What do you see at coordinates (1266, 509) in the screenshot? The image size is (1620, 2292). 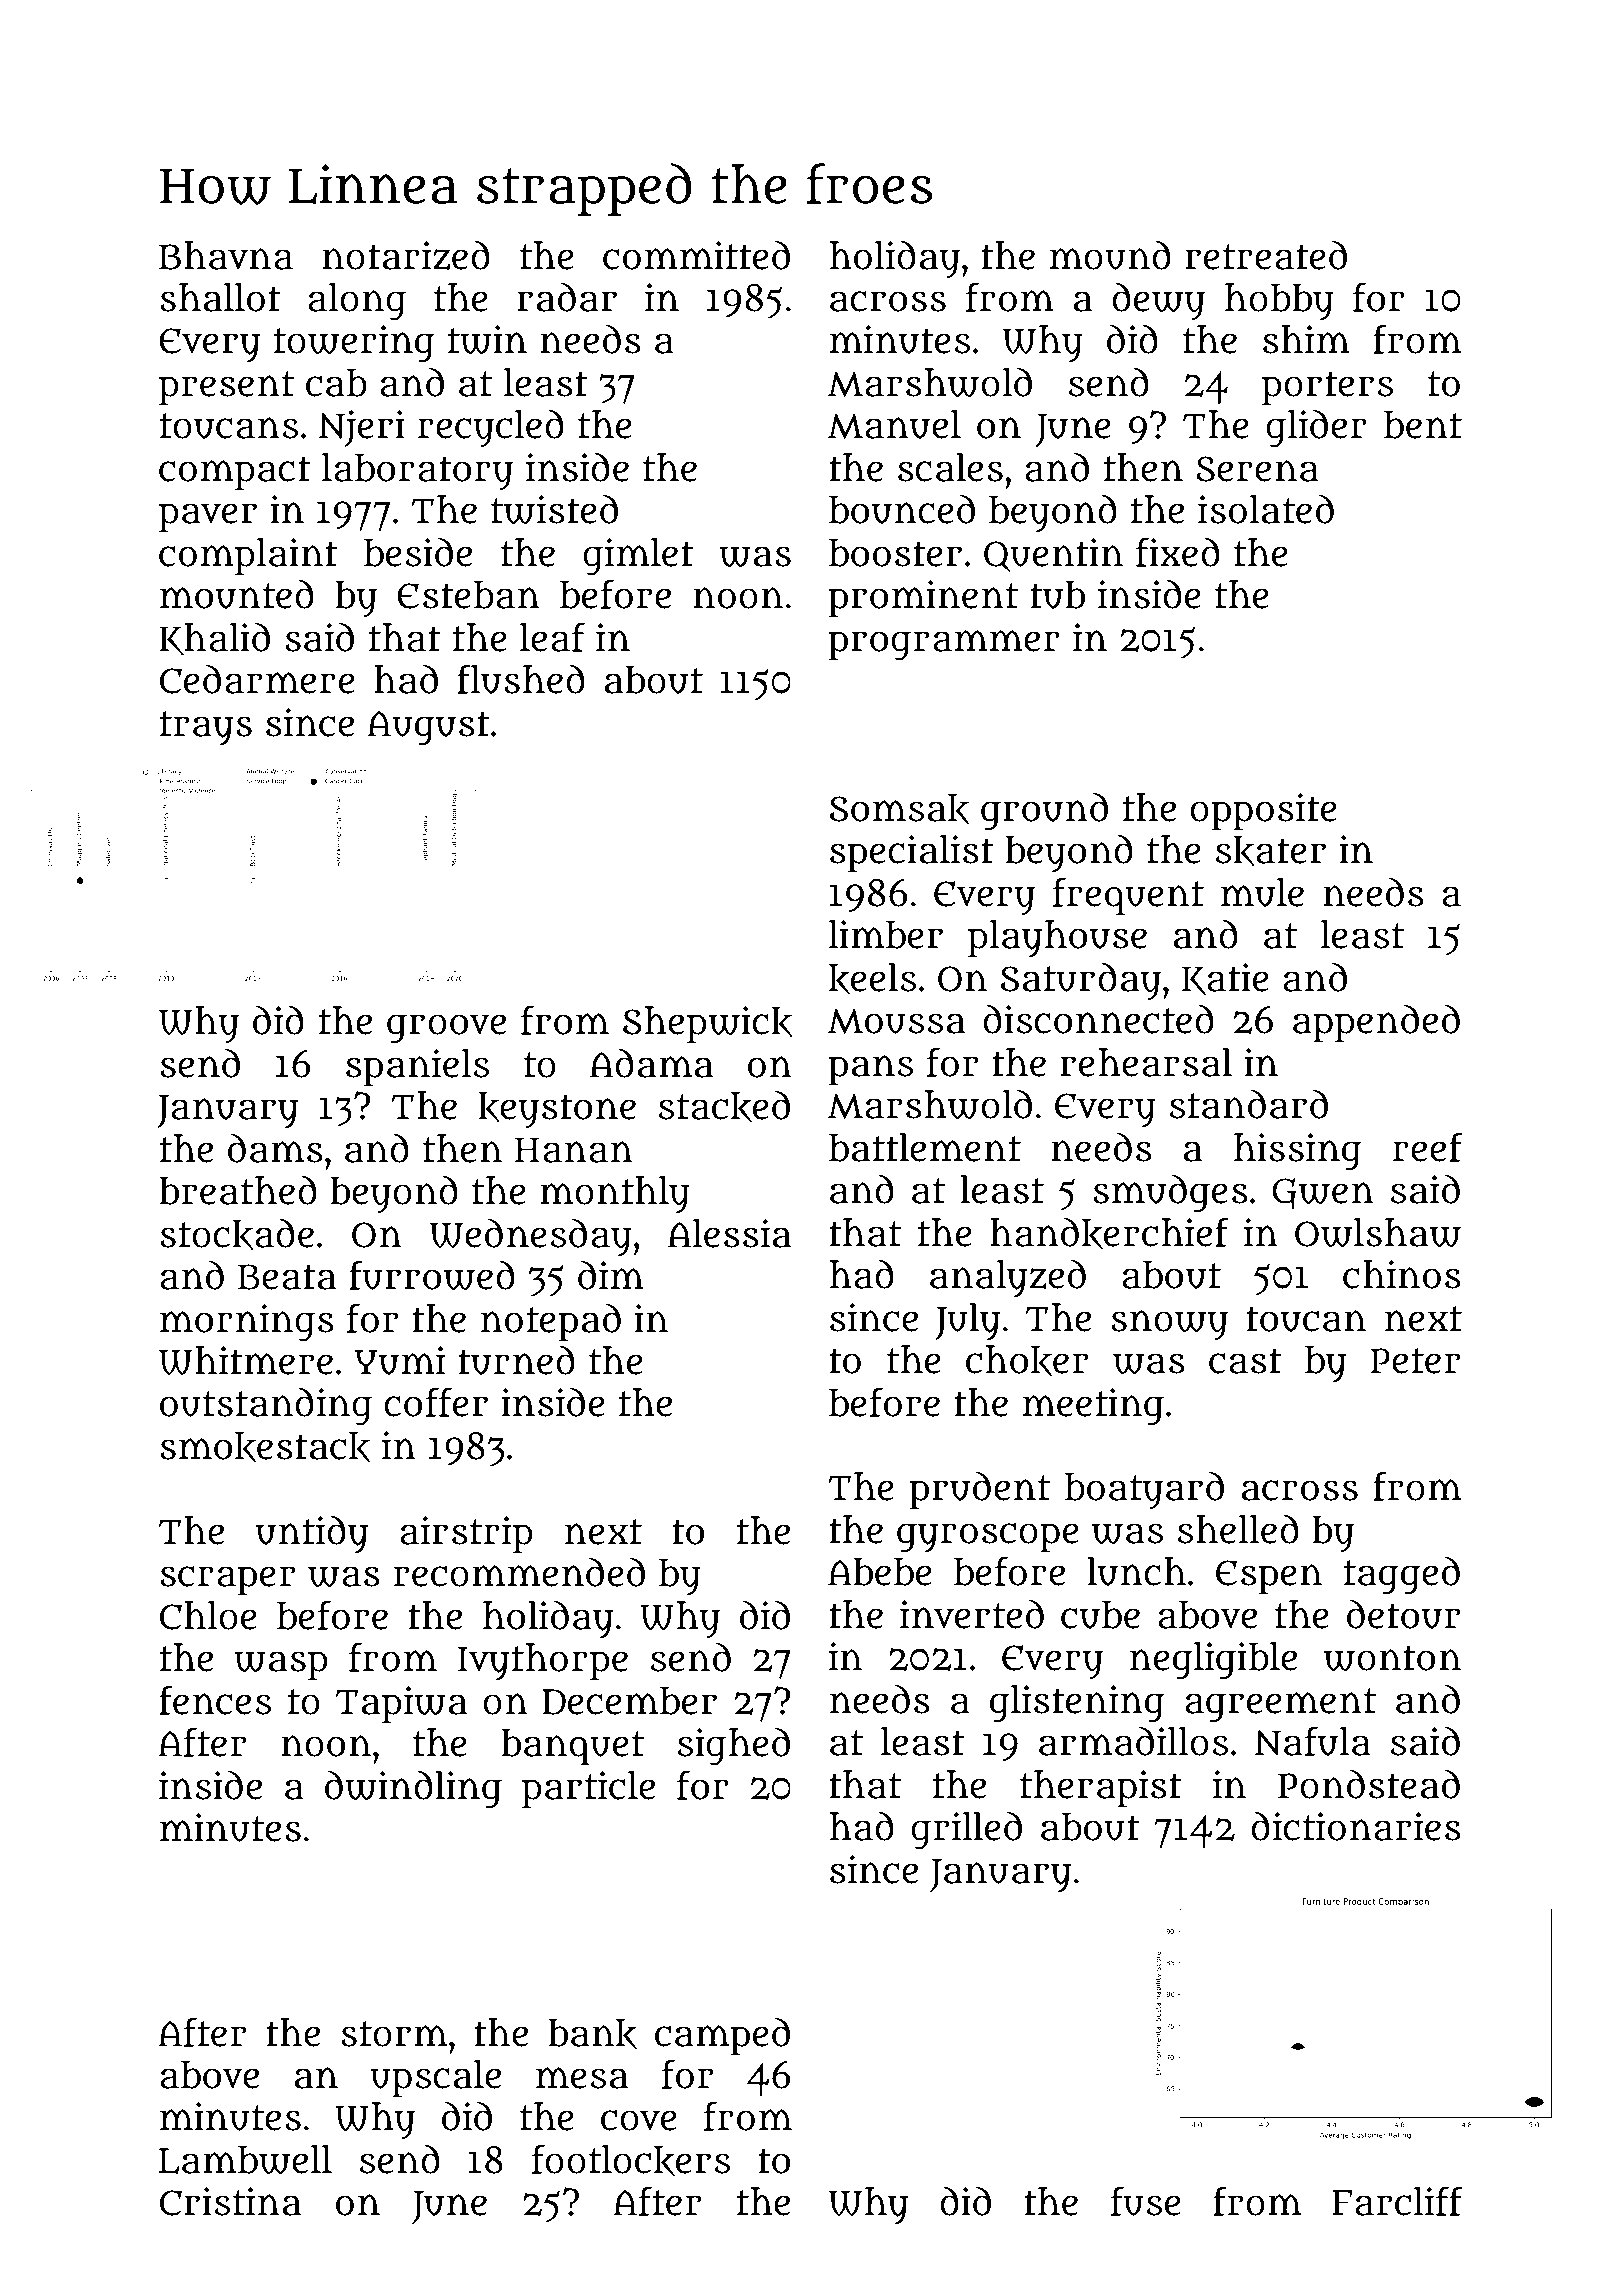 I see `isolated` at bounding box center [1266, 509].
